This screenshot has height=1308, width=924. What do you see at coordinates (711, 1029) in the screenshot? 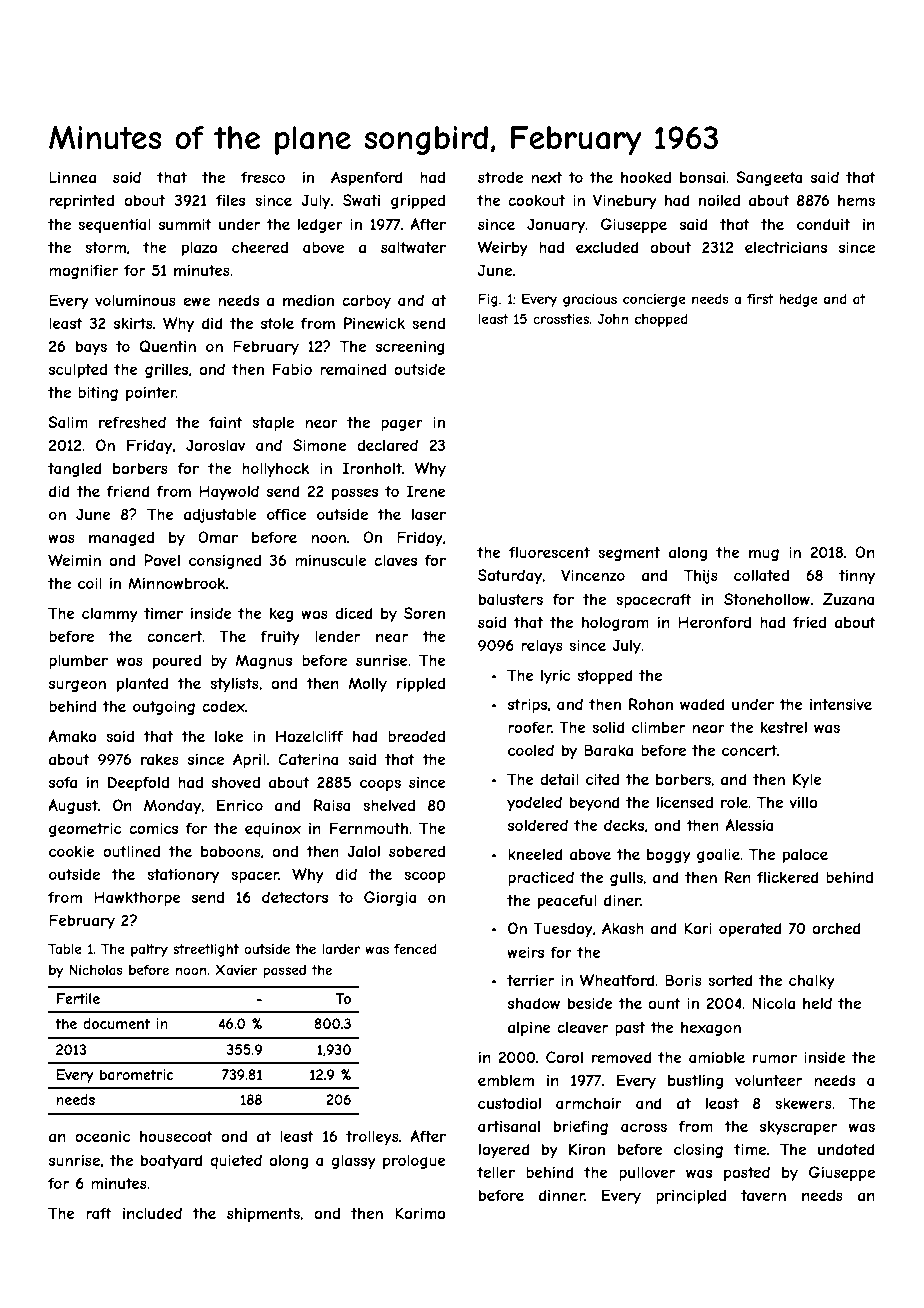
I see `hexagon` at bounding box center [711, 1029].
